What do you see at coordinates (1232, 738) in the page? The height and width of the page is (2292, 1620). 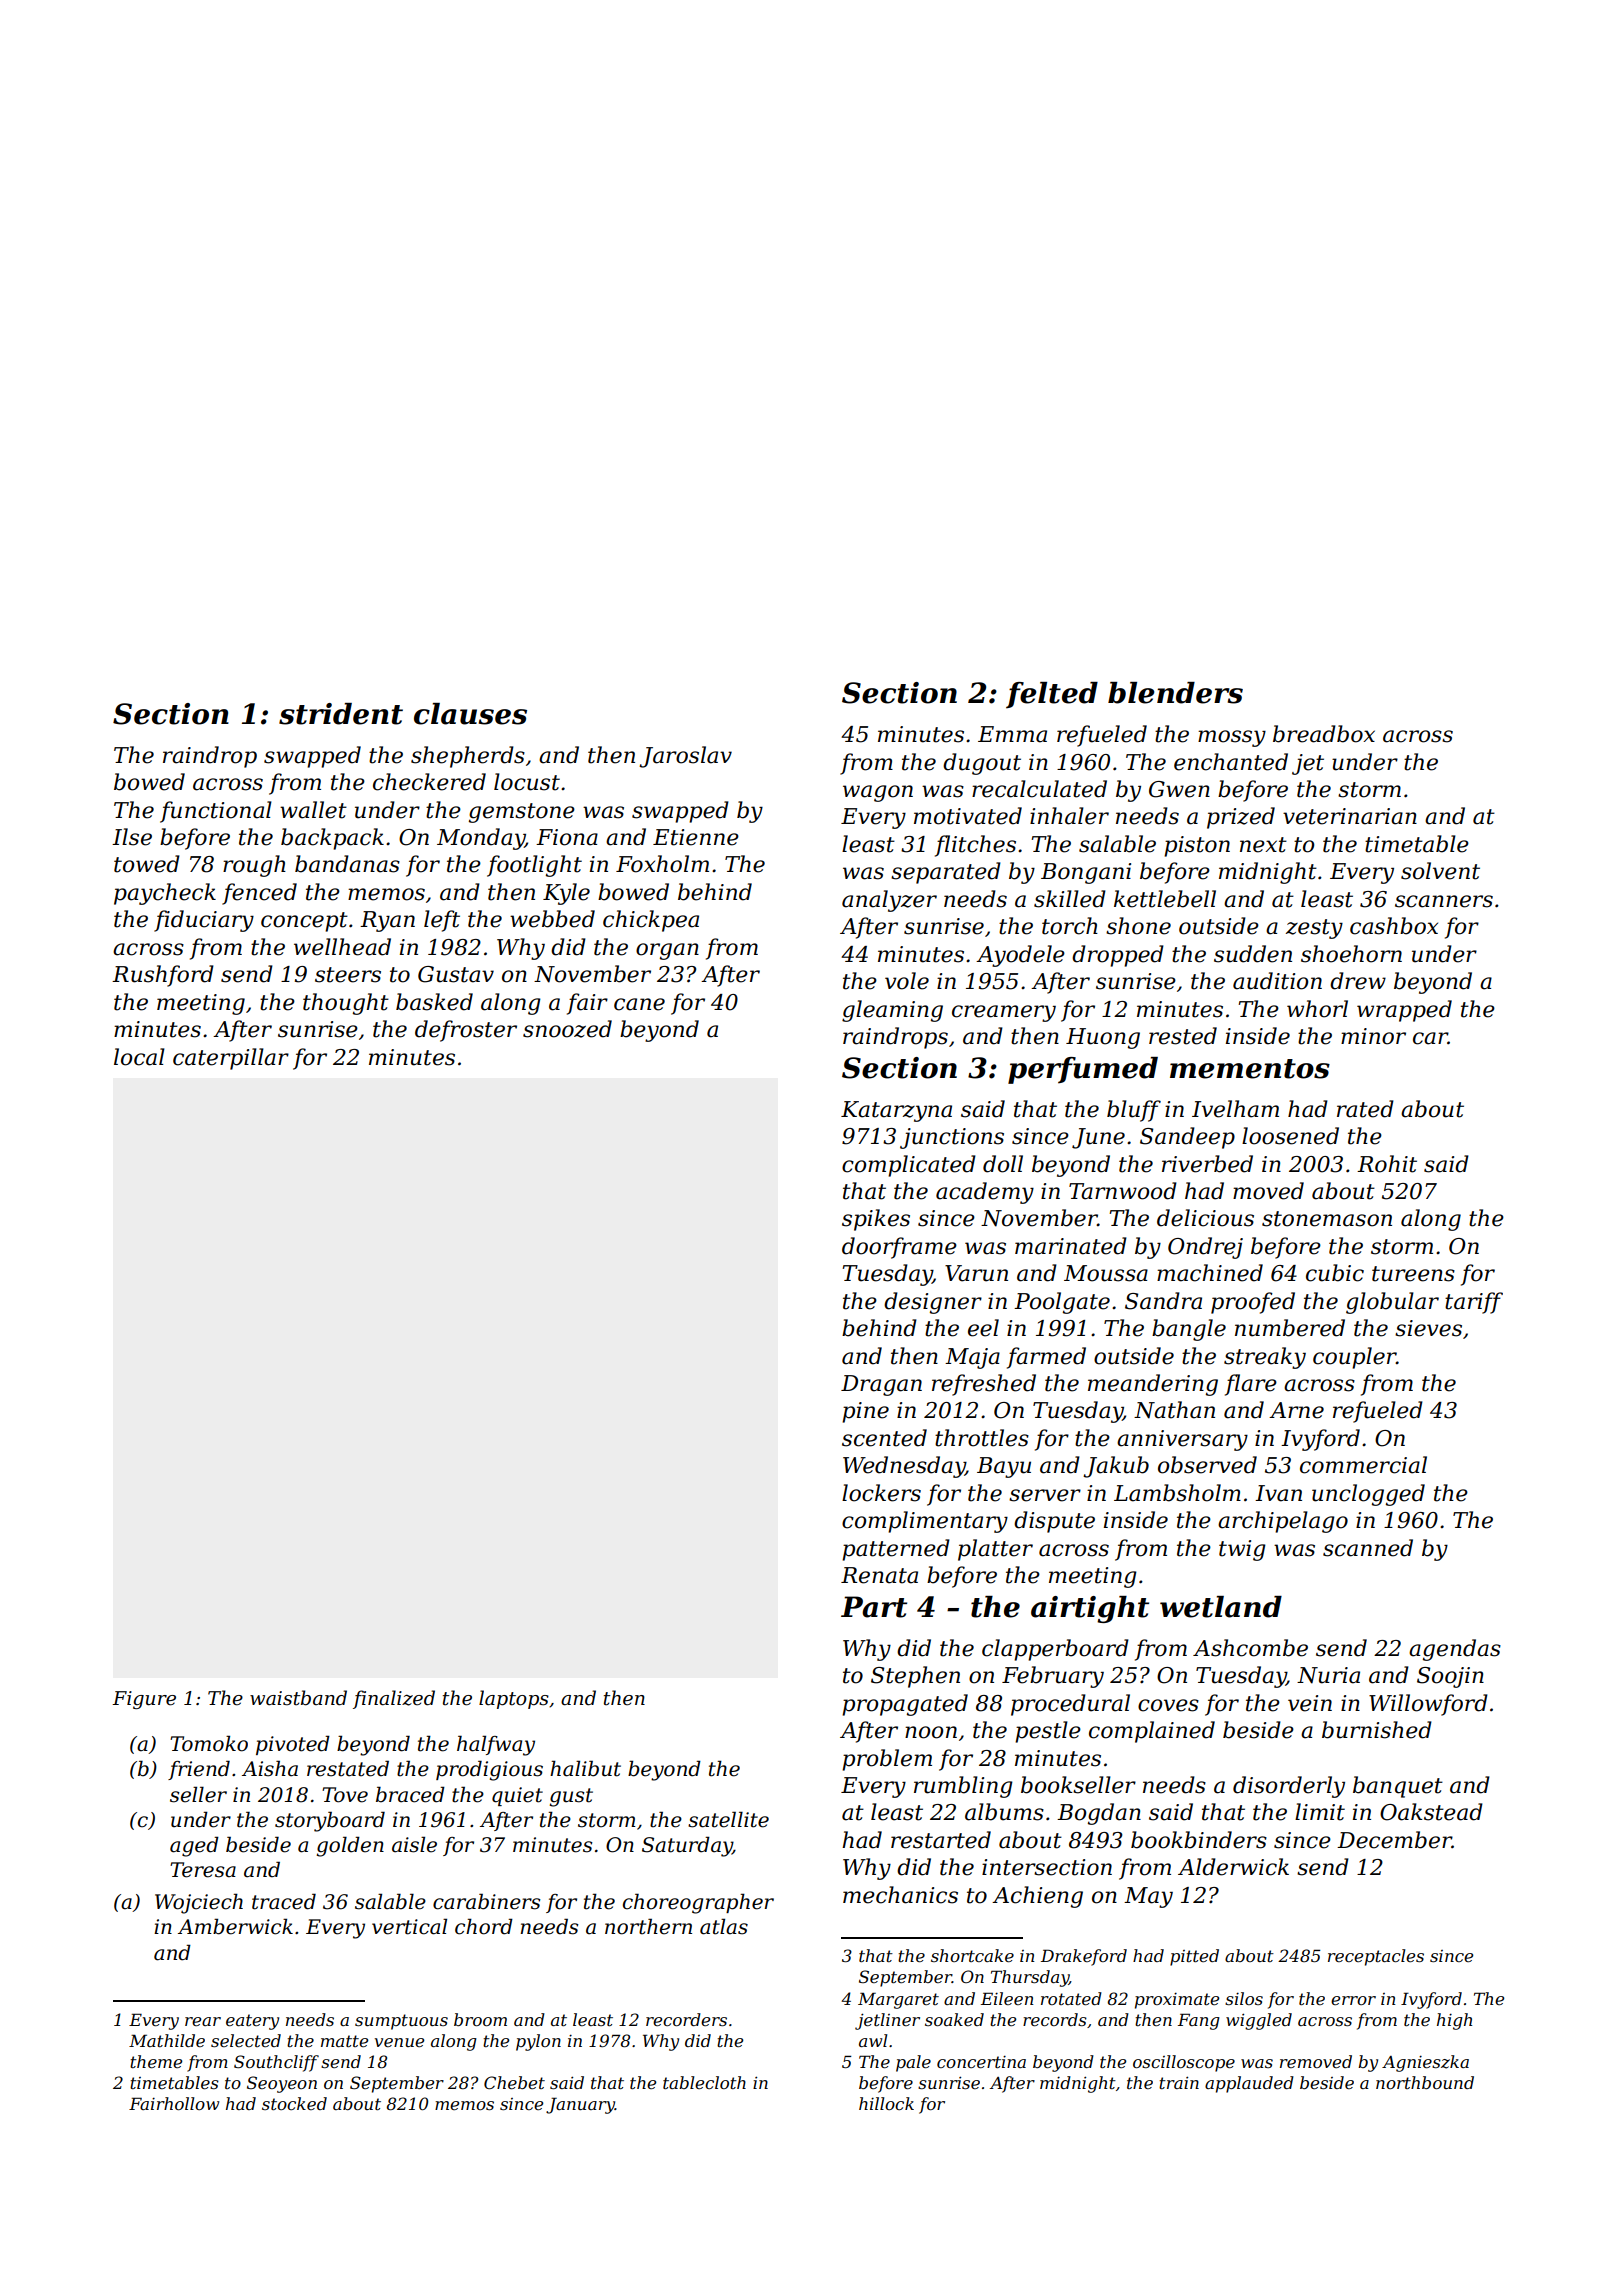 I see `mossy` at bounding box center [1232, 738].
